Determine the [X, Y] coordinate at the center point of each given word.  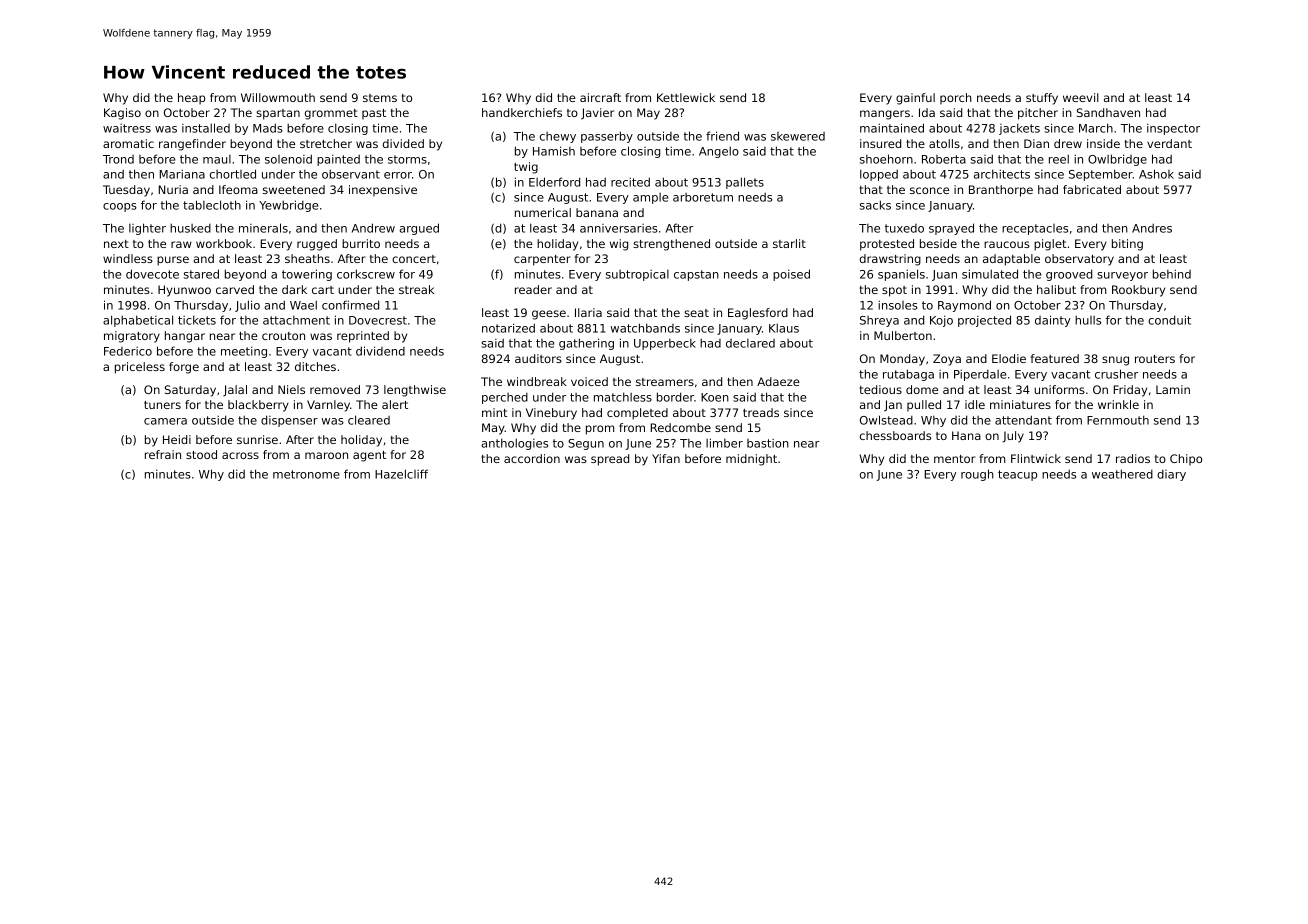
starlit [789, 243]
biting [1127, 245]
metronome [306, 474]
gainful [915, 99]
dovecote [152, 274]
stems [380, 98]
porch [956, 98]
